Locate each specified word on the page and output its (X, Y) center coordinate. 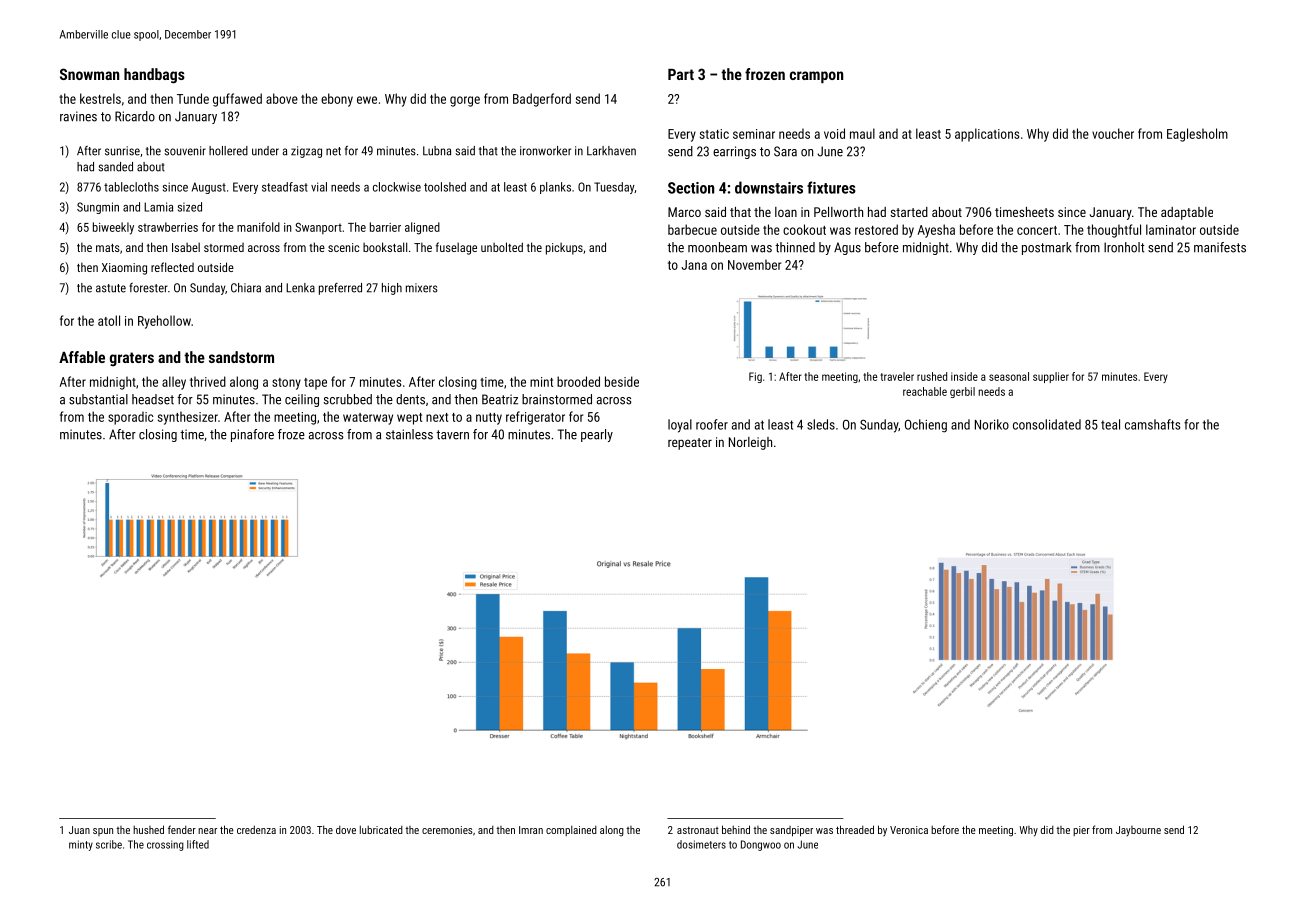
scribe (109, 844)
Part (681, 74)
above (282, 98)
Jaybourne (1138, 831)
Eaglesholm (1197, 135)
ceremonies (447, 830)
